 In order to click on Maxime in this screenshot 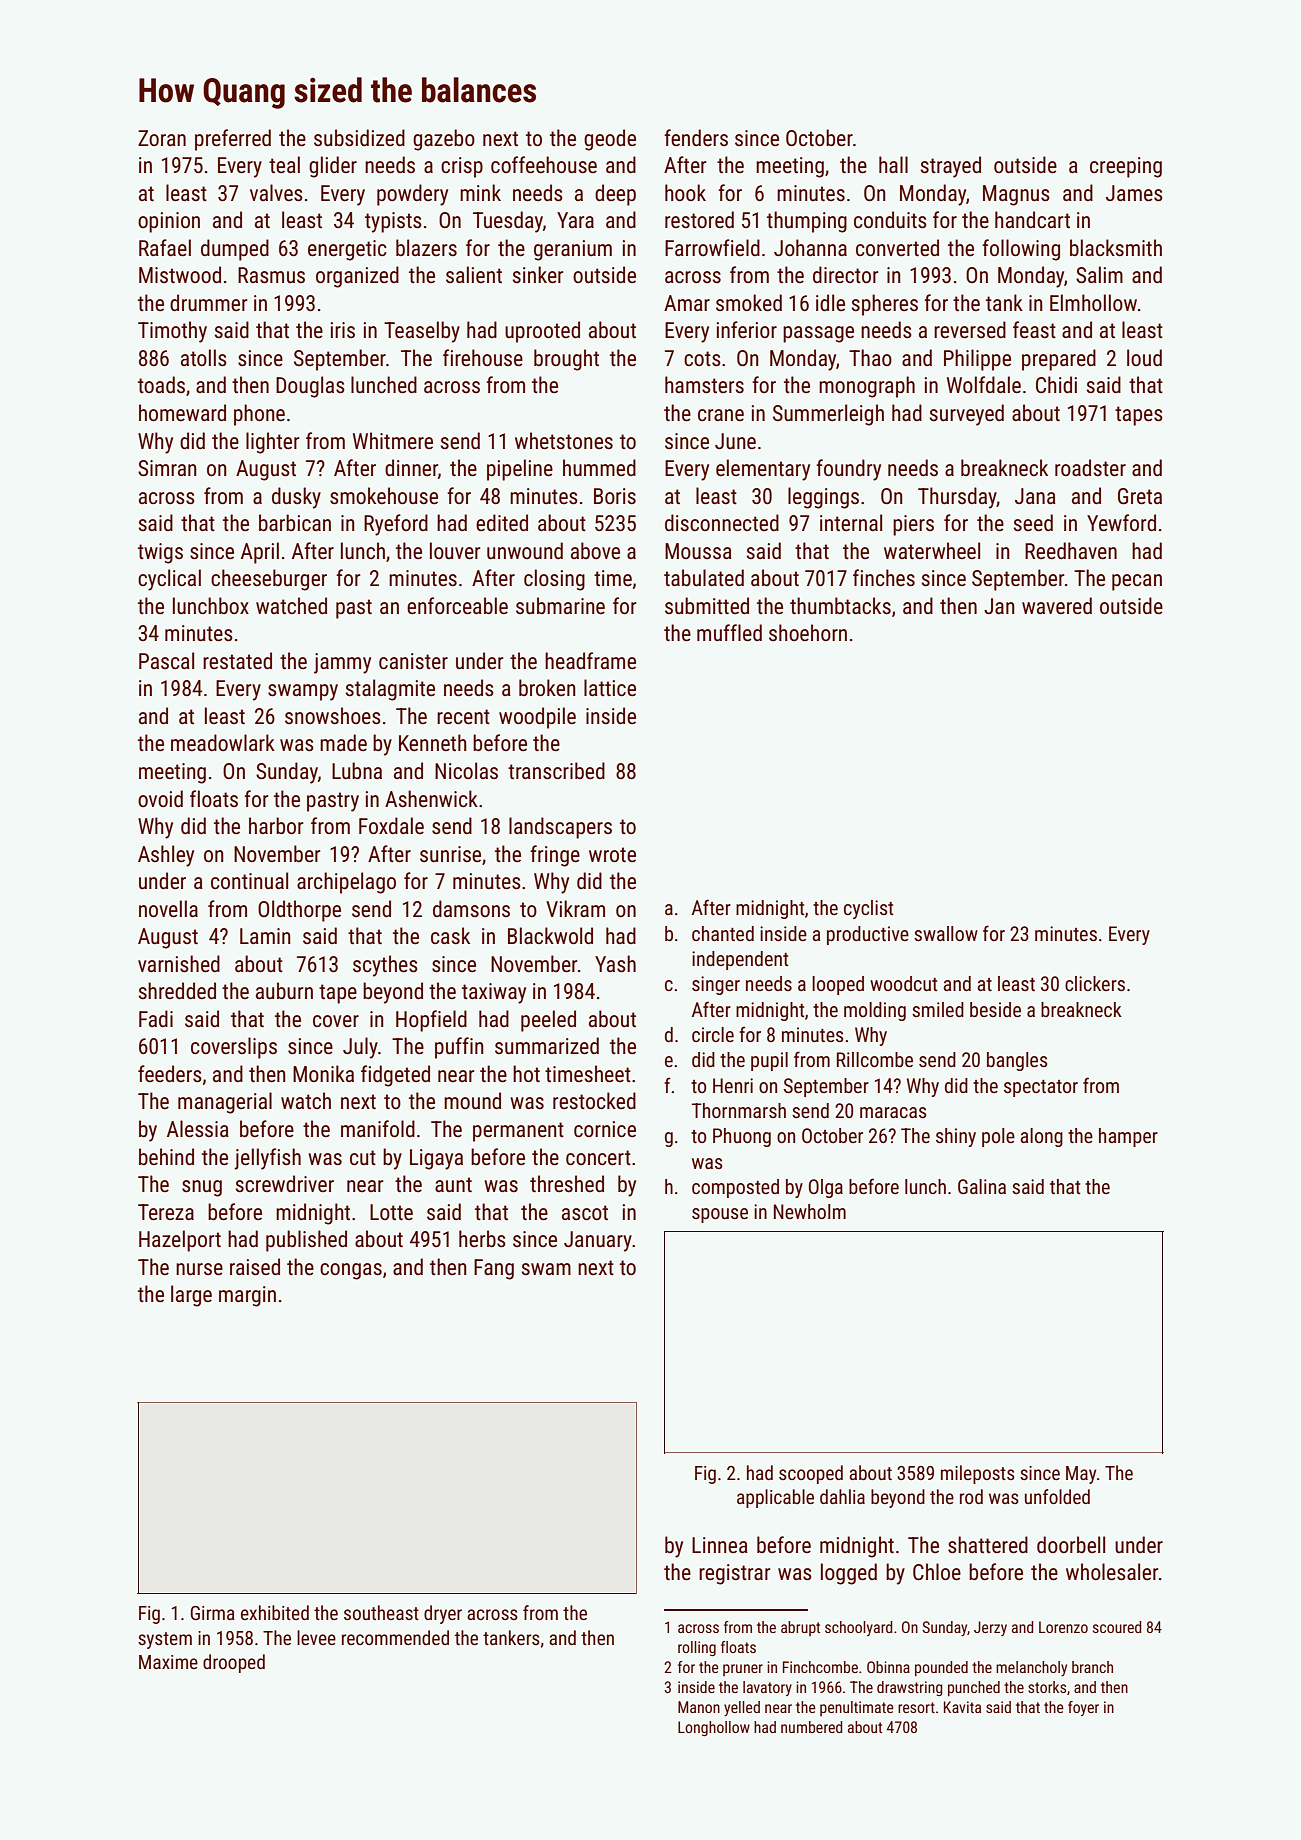, I will do `click(168, 1662)`.
